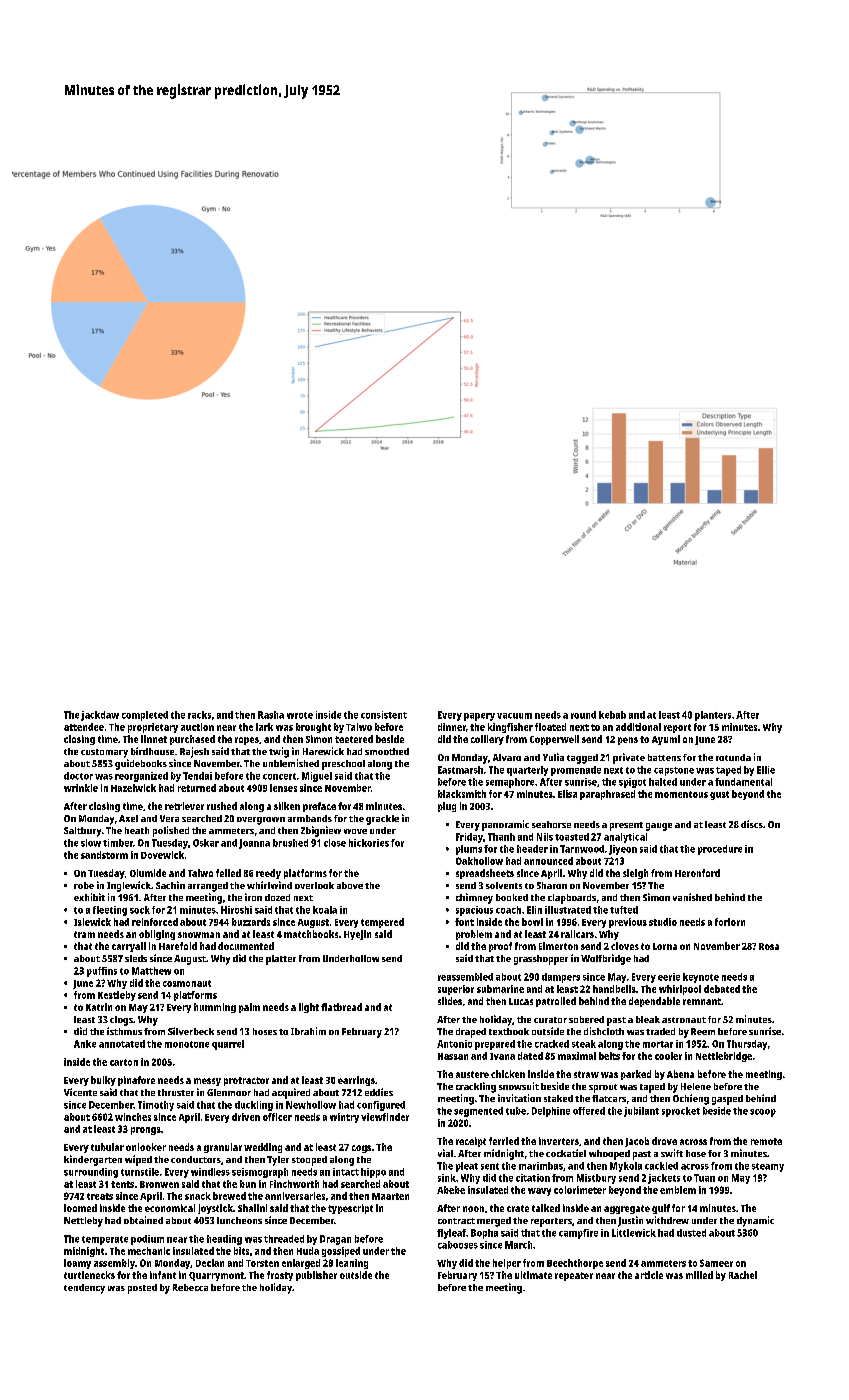 This screenshot has height=1400, width=849. Describe the element at coordinates (246, 1081) in the screenshot. I see `protractor` at that location.
